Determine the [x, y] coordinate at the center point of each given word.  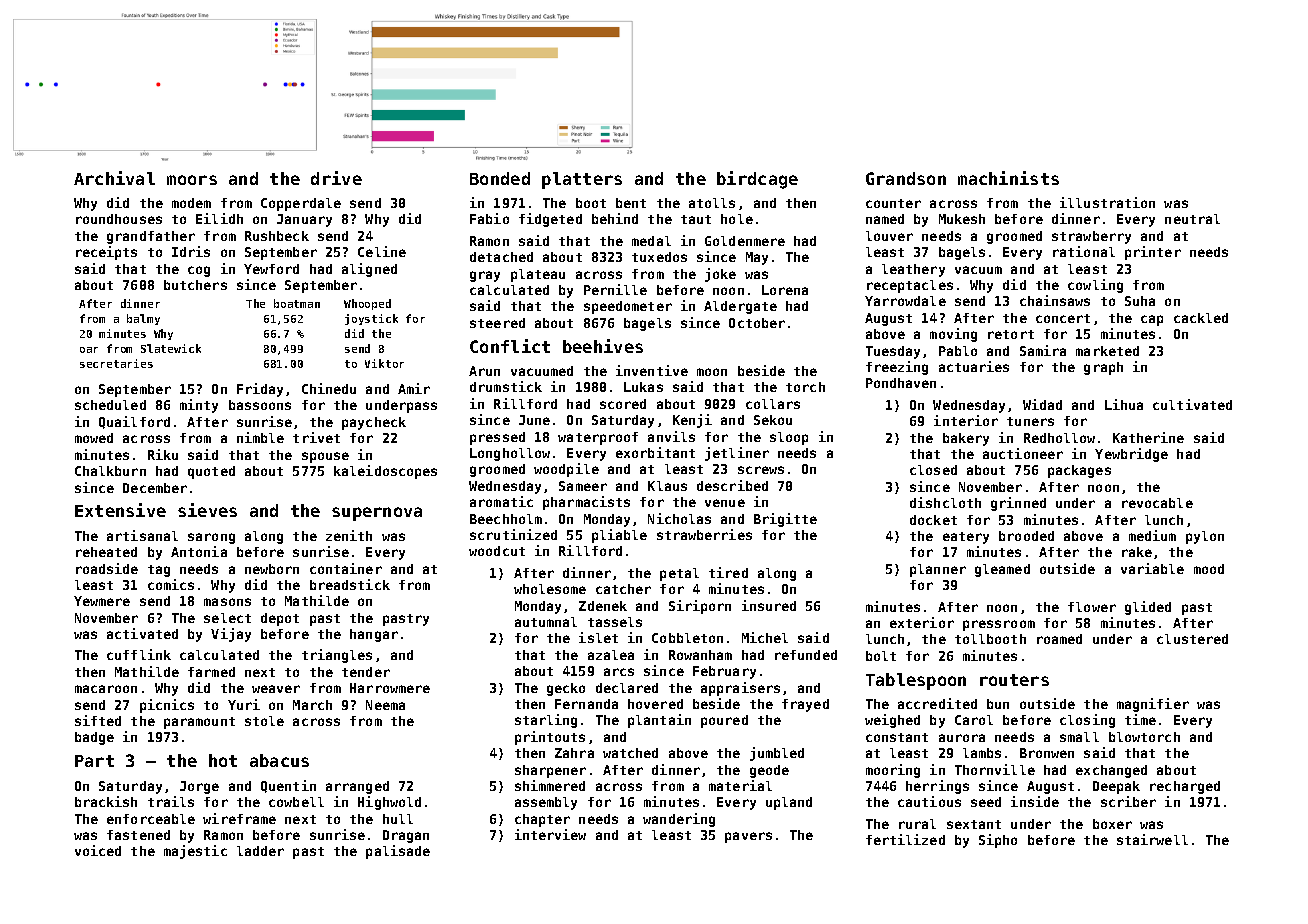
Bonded [500, 178]
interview [550, 834]
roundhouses [119, 219]
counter [893, 203]
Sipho [998, 841]
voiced [98, 850]
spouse [325, 457]
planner [938, 570]
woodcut [497, 551]
